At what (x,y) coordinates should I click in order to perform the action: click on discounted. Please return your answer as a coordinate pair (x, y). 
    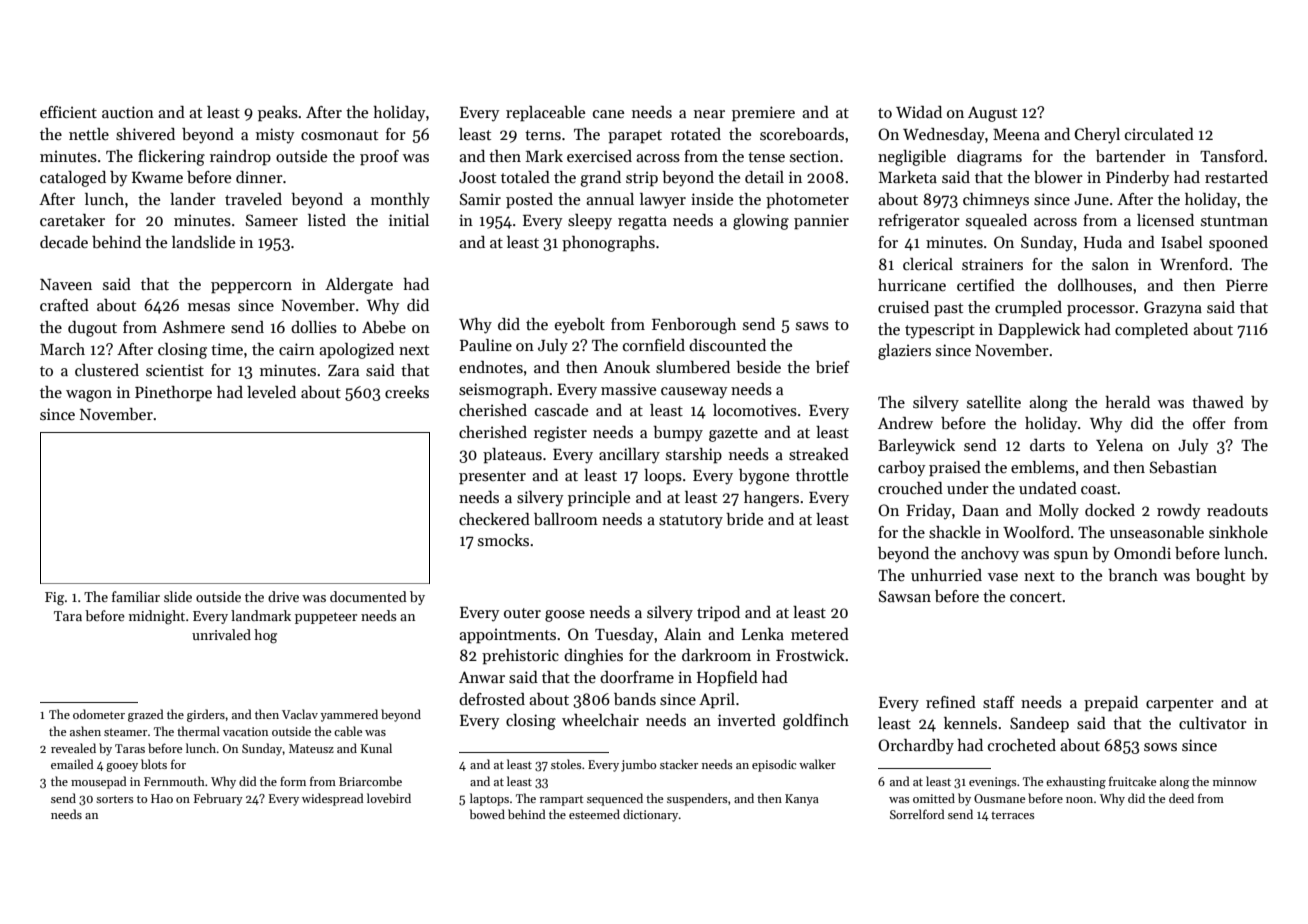
    Looking at the image, I should click on (727, 345).
